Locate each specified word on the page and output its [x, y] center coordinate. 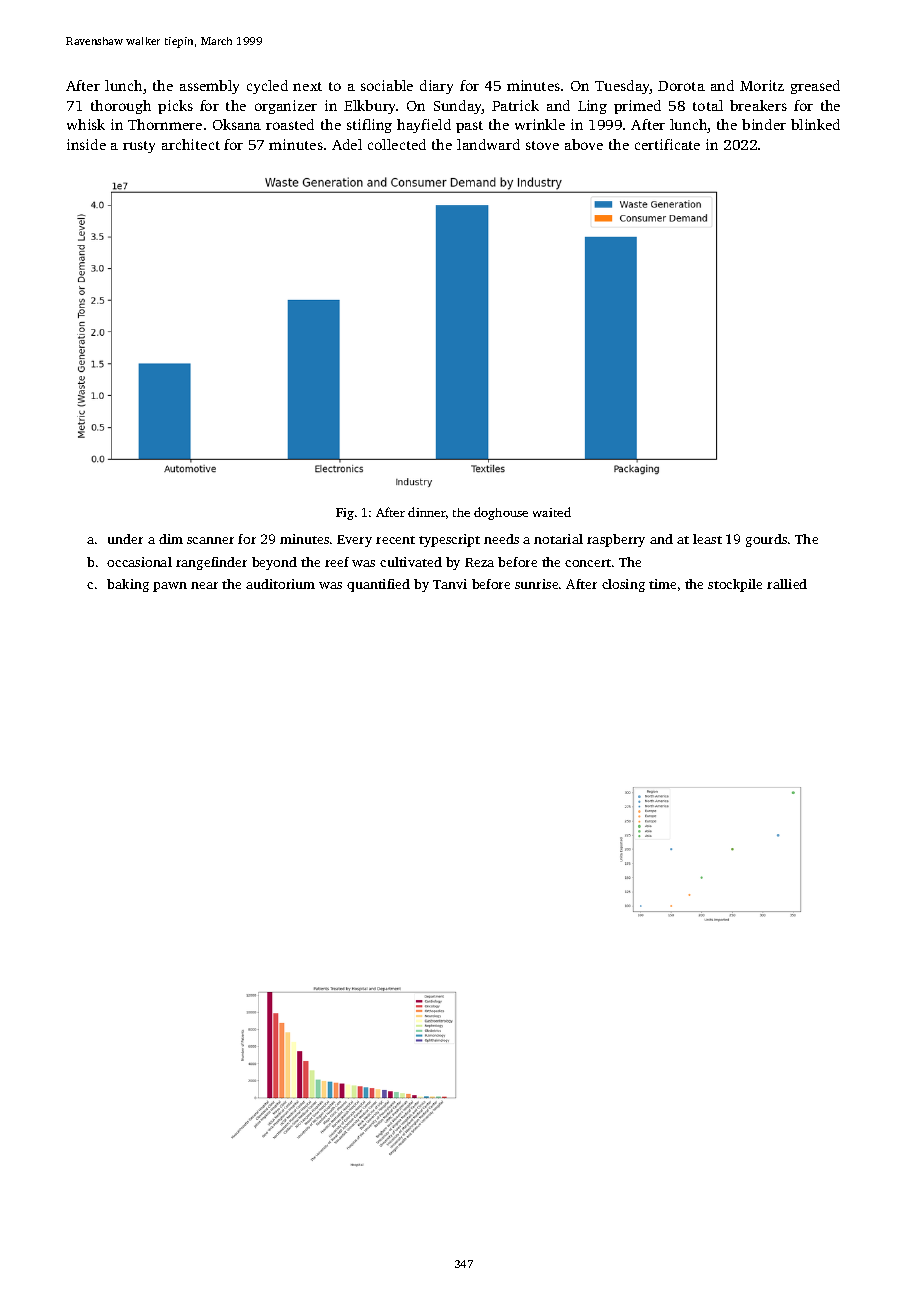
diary [436, 87]
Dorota [681, 86]
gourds [766, 540]
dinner [427, 512]
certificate [667, 144]
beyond [274, 563]
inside [86, 144]
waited [552, 512]
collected [397, 144]
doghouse [501, 513]
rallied [787, 584]
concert [588, 563]
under [125, 539]
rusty [139, 147]
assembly [209, 87]
